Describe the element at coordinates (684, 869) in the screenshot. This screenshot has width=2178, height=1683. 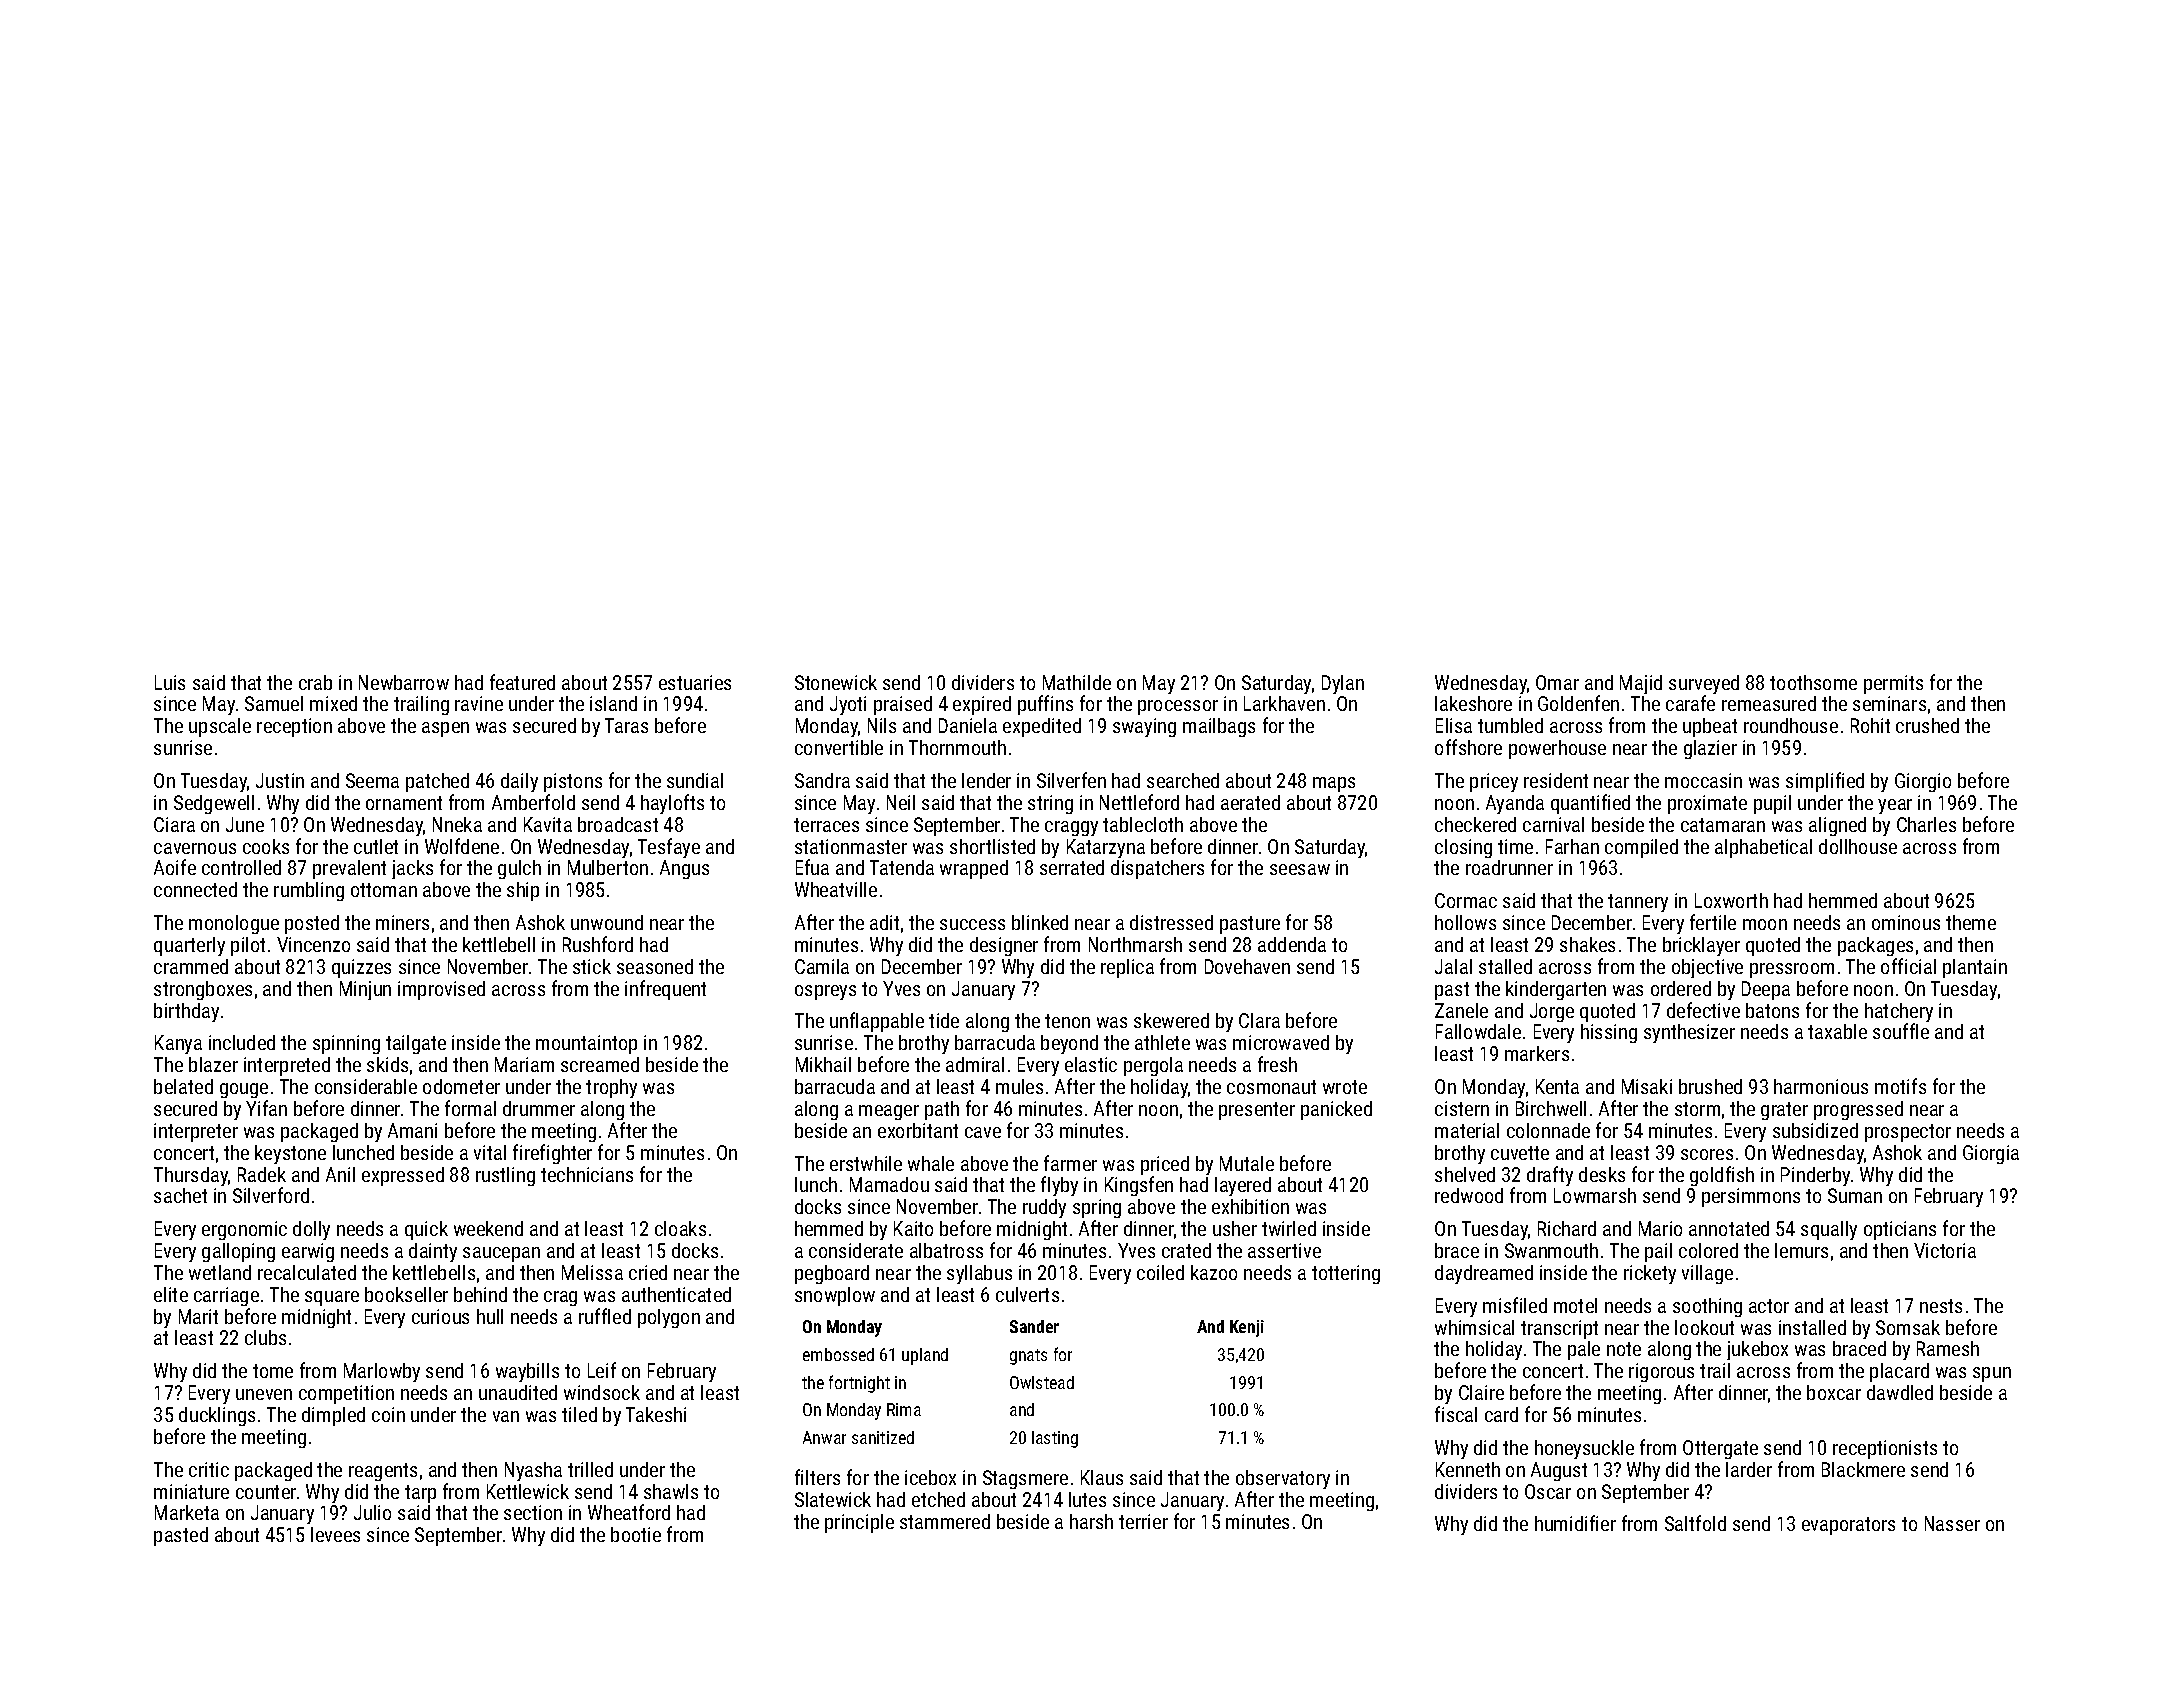
I see `Angus` at that location.
